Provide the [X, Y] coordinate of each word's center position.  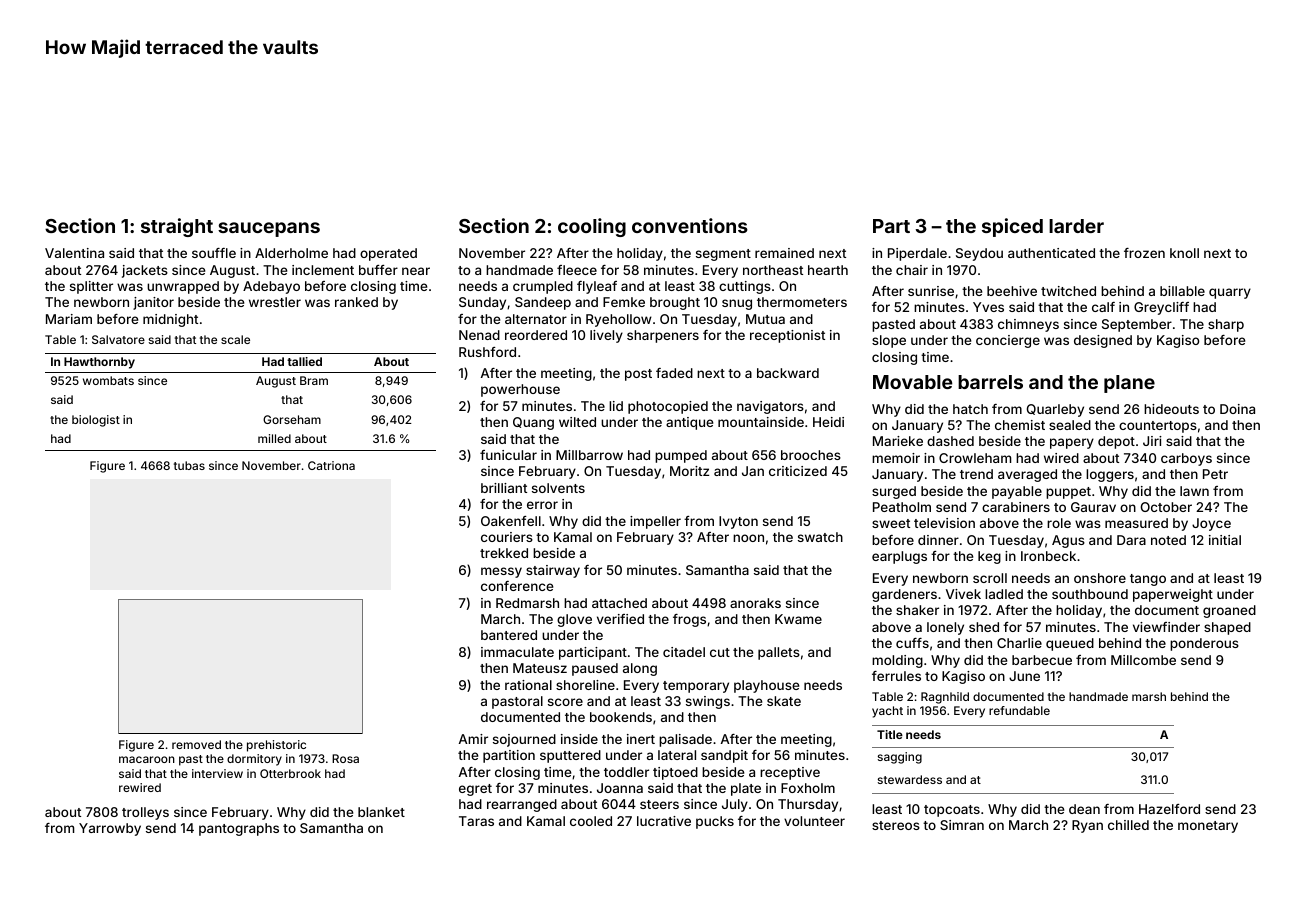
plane [1129, 384]
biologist [96, 421]
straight [177, 227]
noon [748, 538]
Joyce [1211, 524]
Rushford [487, 352]
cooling [592, 227]
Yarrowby [110, 829]
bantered [509, 635]
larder [1076, 226]
